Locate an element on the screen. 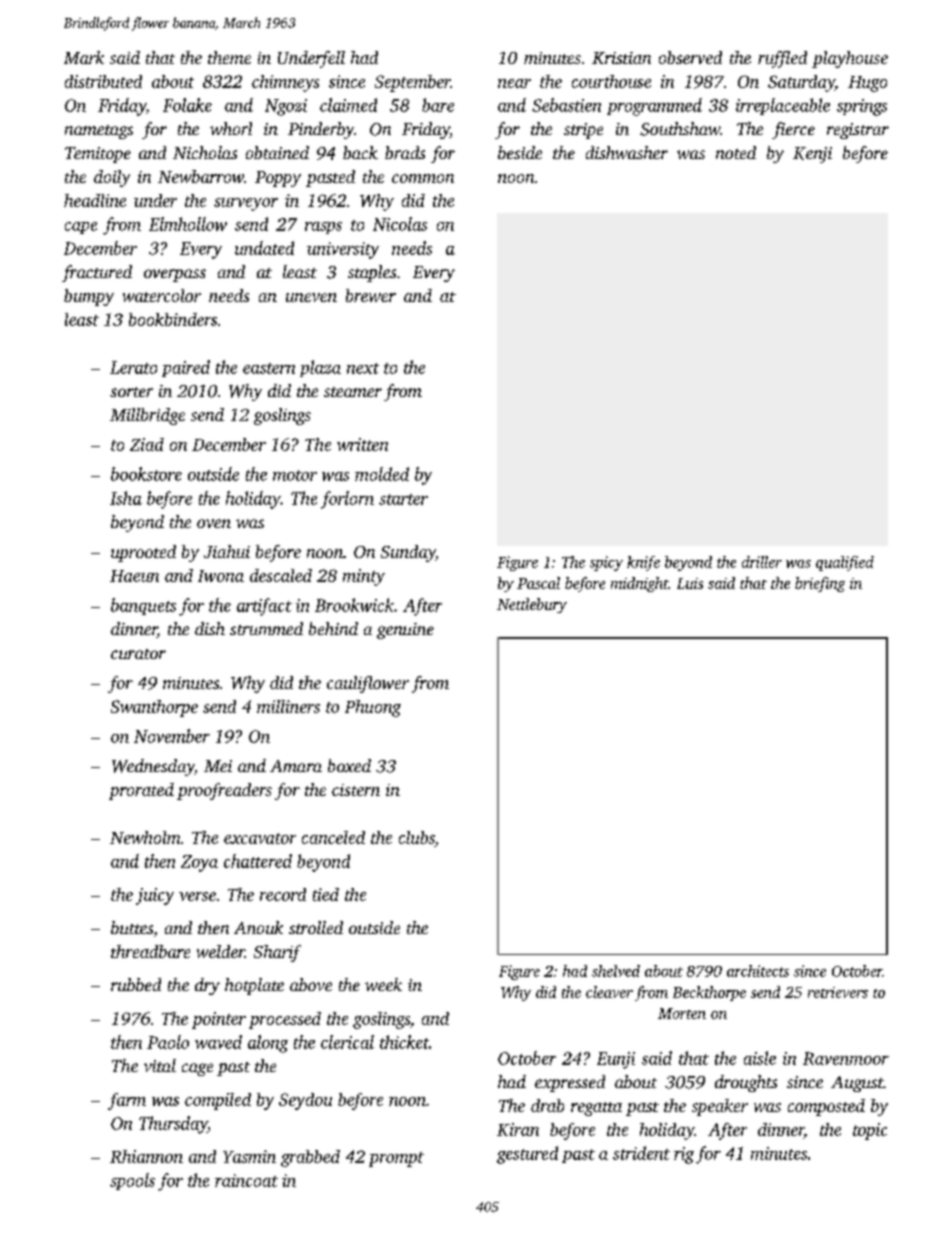 This screenshot has width=952, height=1233. retrievers is located at coordinates (838, 992).
